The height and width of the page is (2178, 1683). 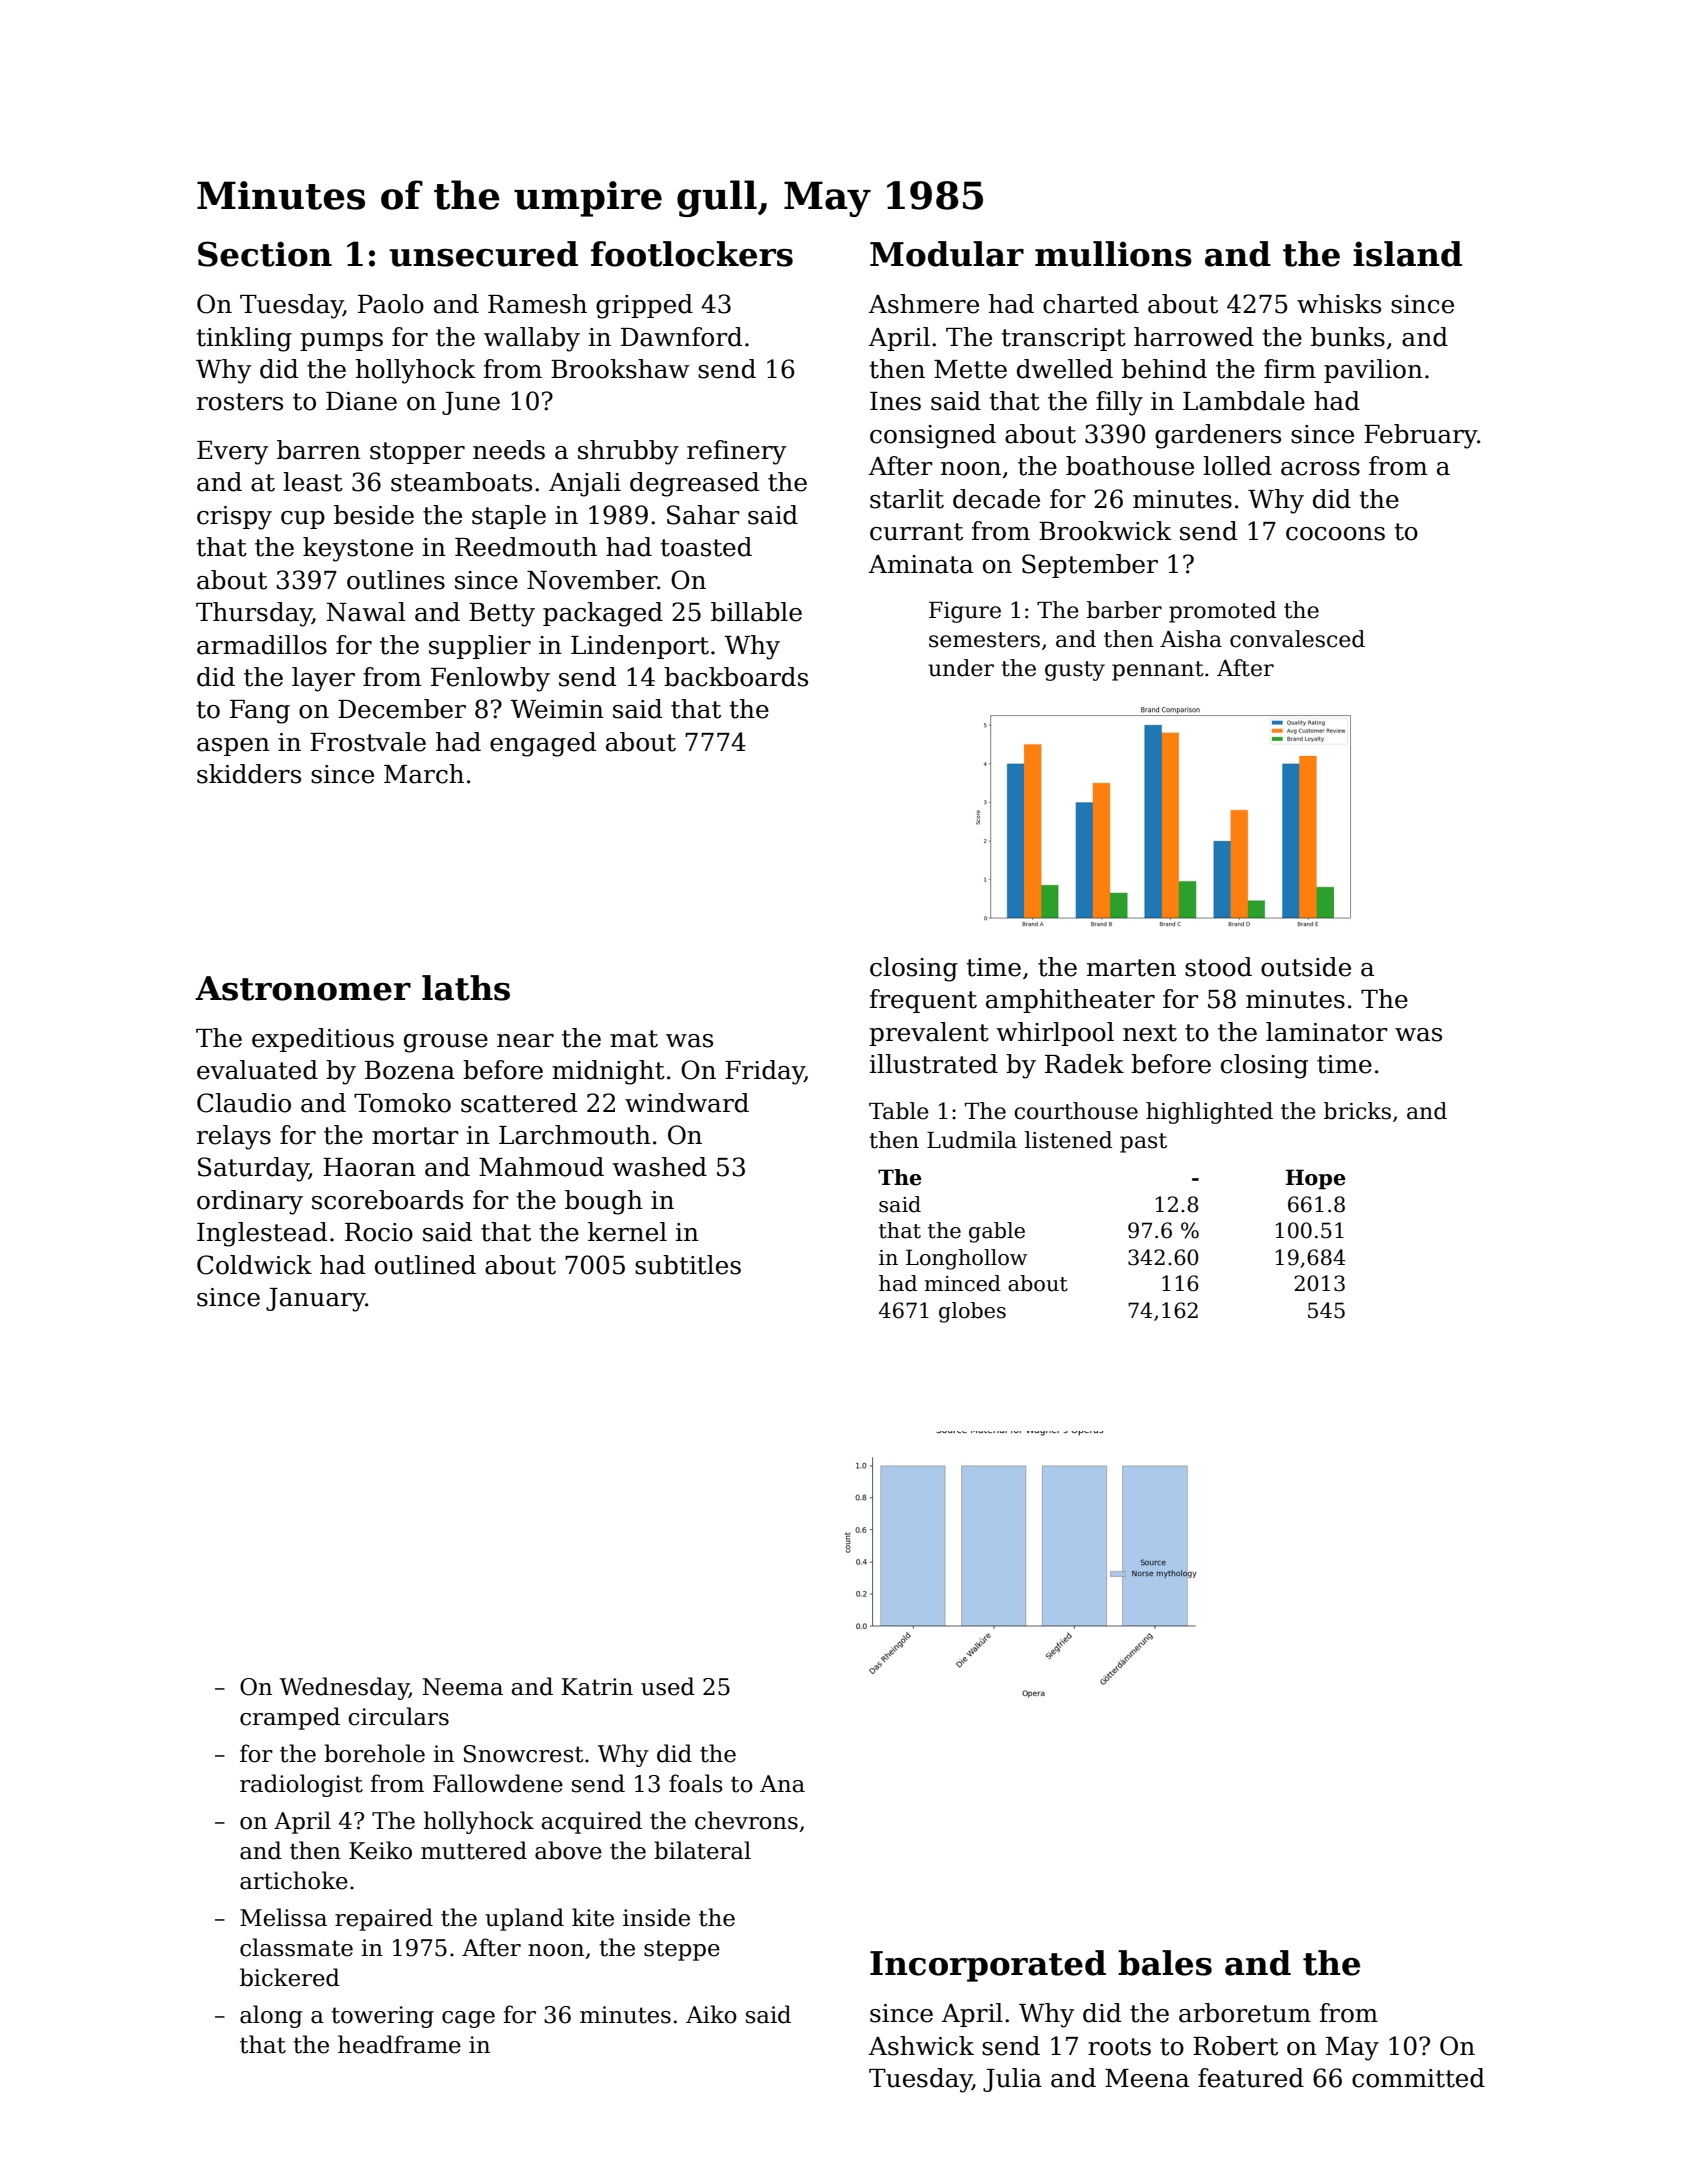 What do you see at coordinates (468, 2019) in the page?
I see `cage` at bounding box center [468, 2019].
